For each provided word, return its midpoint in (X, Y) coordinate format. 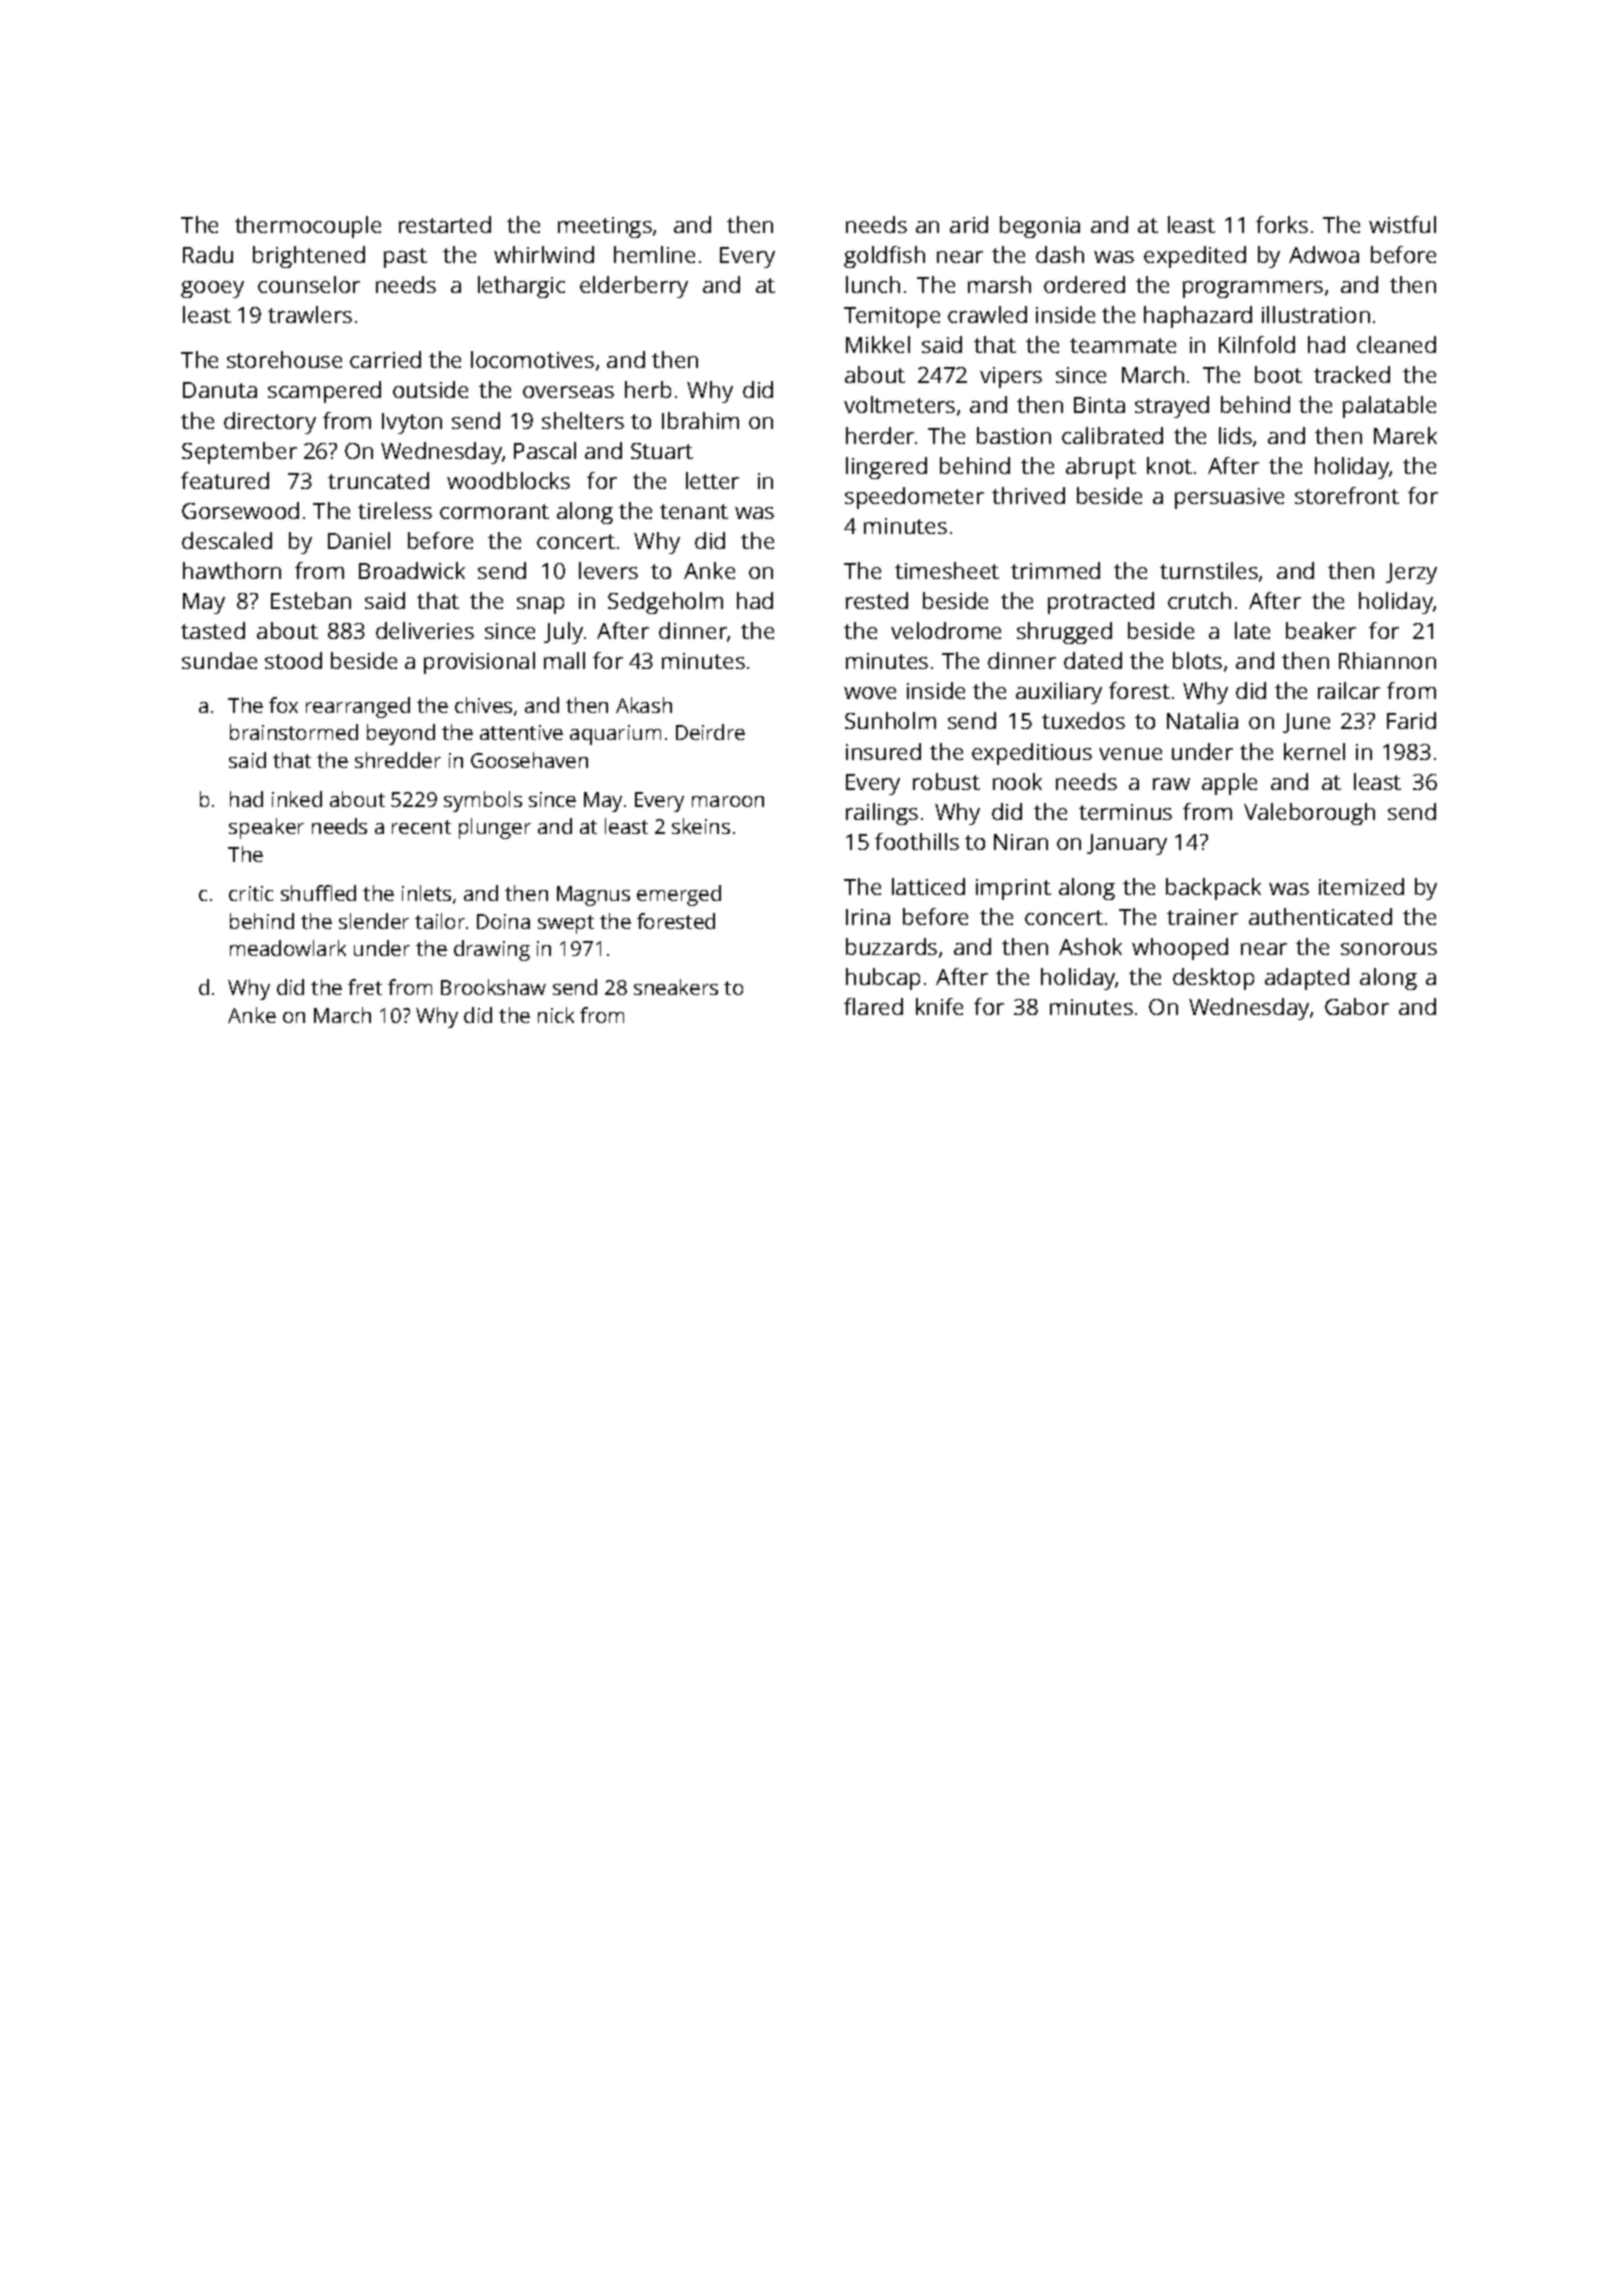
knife (939, 1006)
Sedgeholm (665, 603)
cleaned (1396, 344)
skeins (701, 826)
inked (297, 799)
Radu (208, 254)
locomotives (532, 359)
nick (556, 1015)
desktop (1213, 979)
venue (1130, 754)
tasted (213, 630)
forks (1282, 224)
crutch (1199, 600)
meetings (605, 227)
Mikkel (878, 344)
